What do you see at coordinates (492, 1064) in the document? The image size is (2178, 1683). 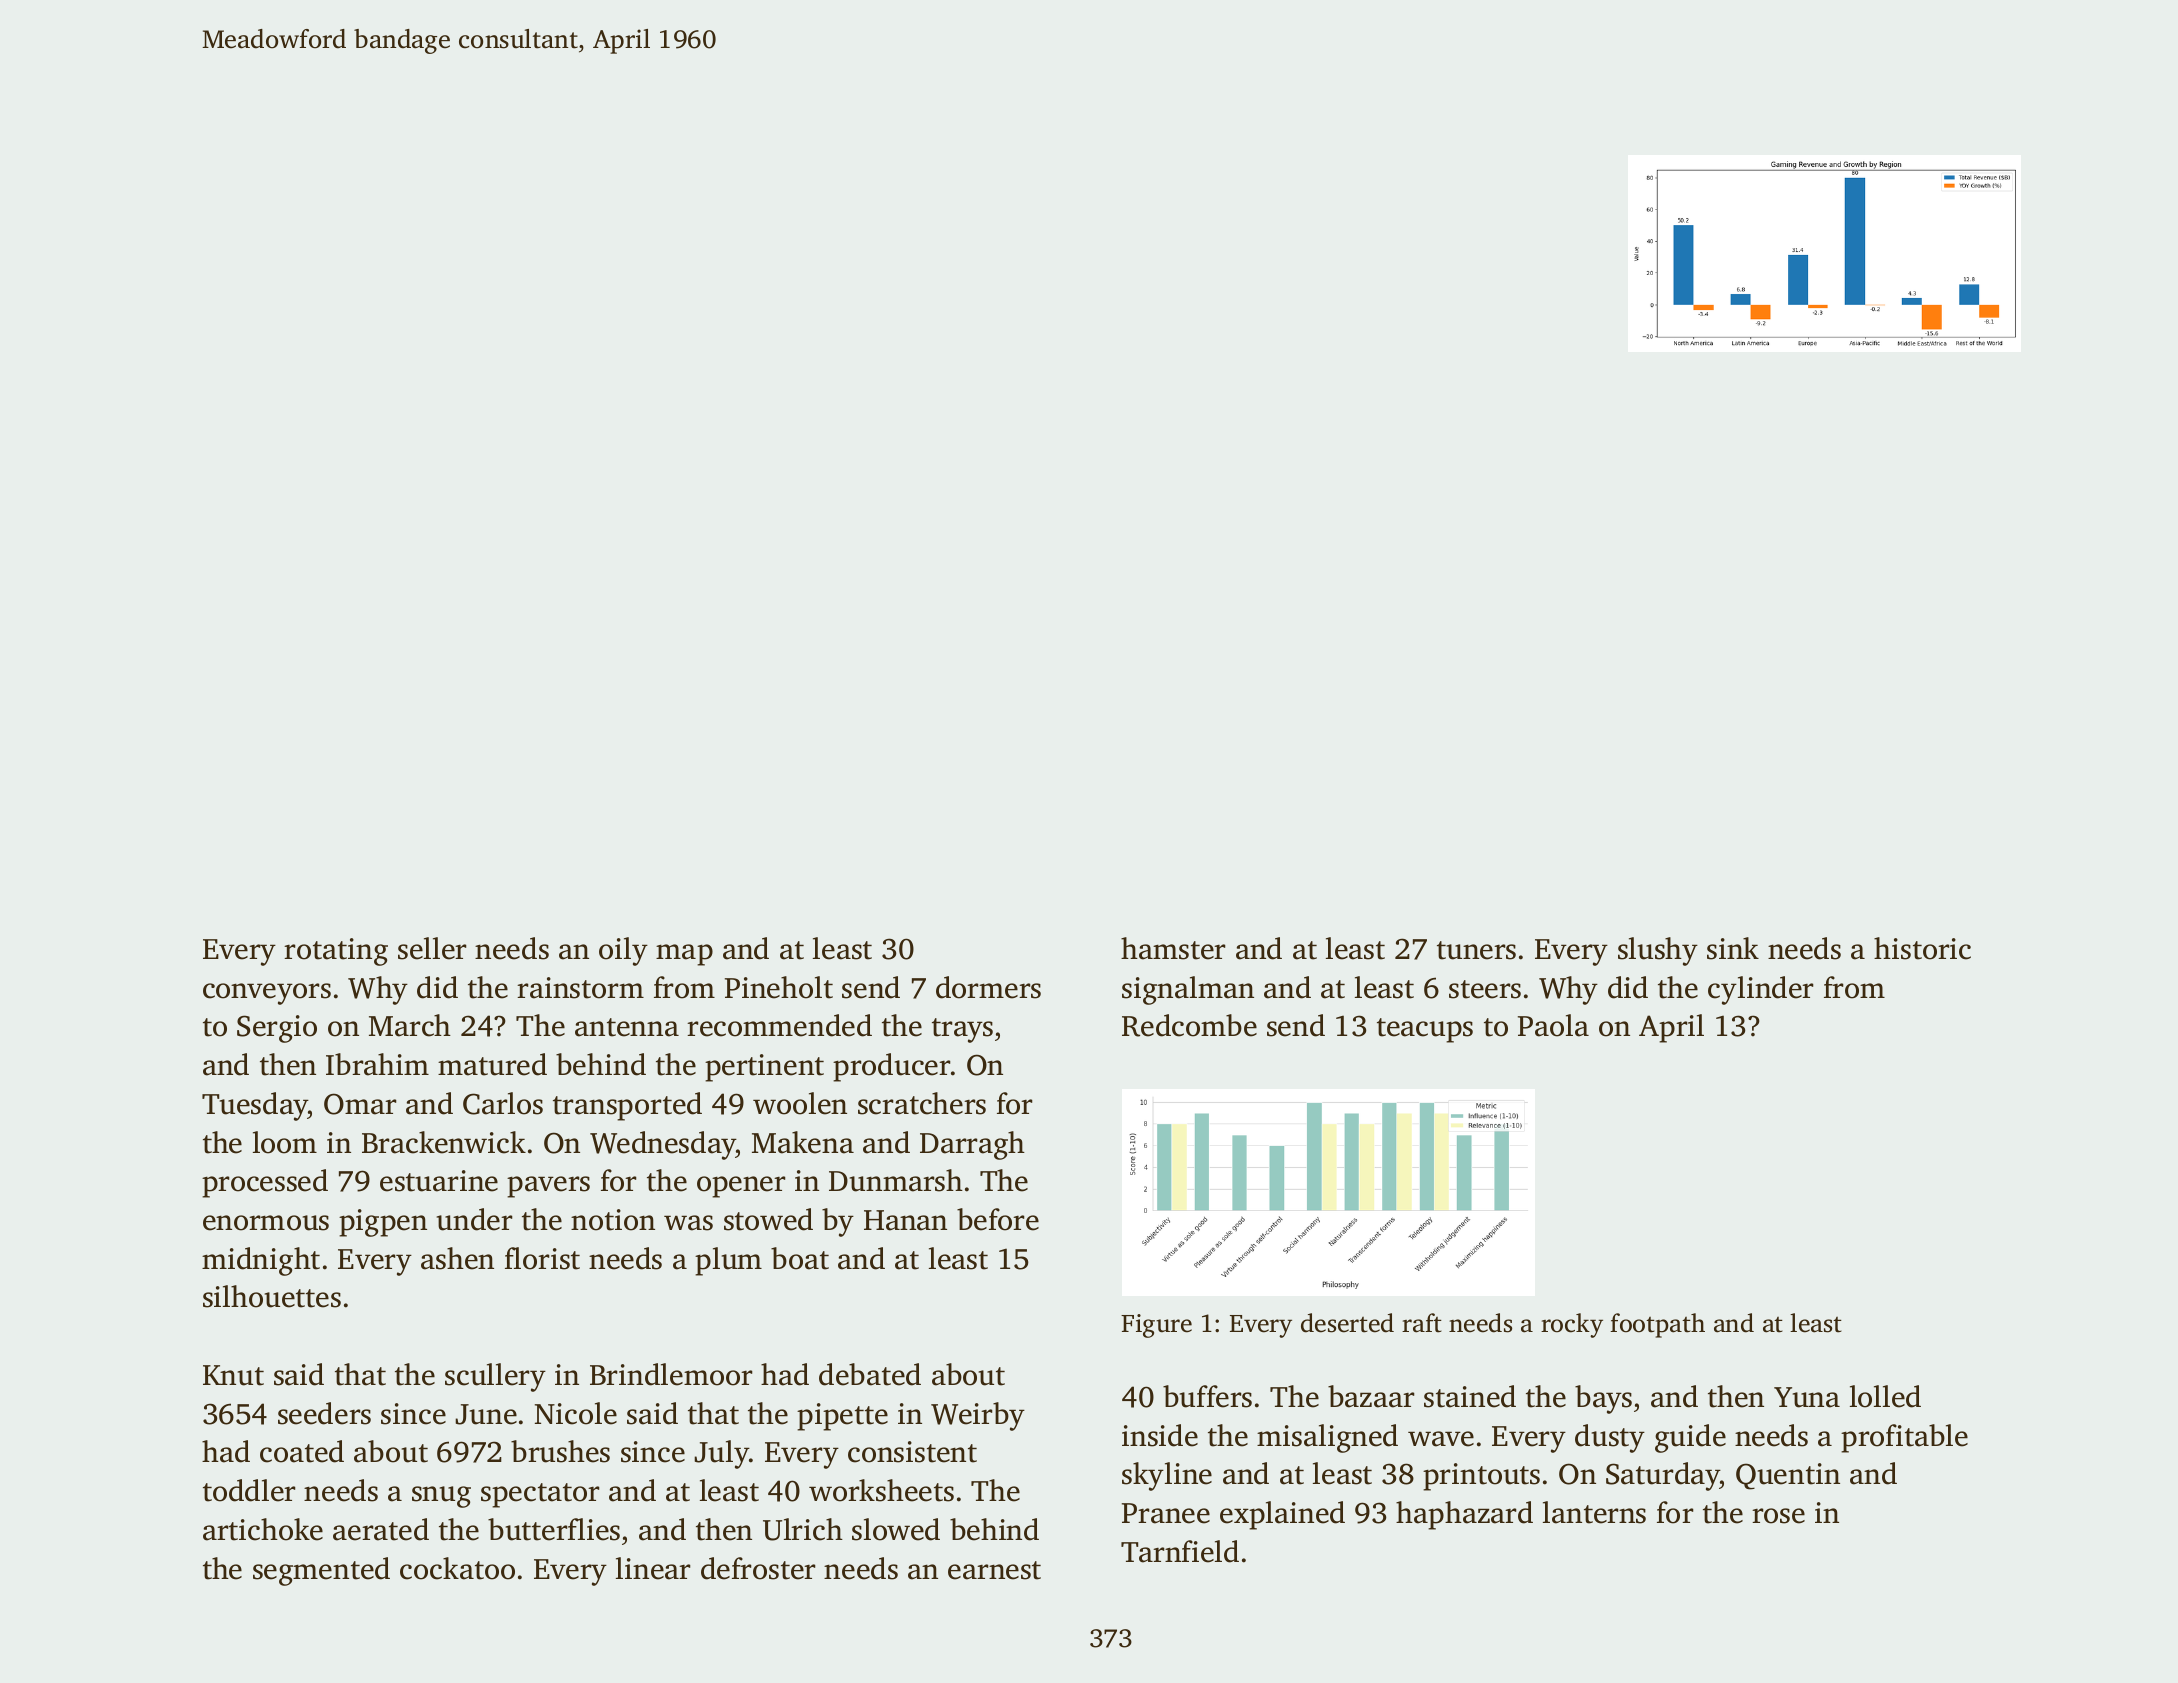 I see `matured` at bounding box center [492, 1064].
